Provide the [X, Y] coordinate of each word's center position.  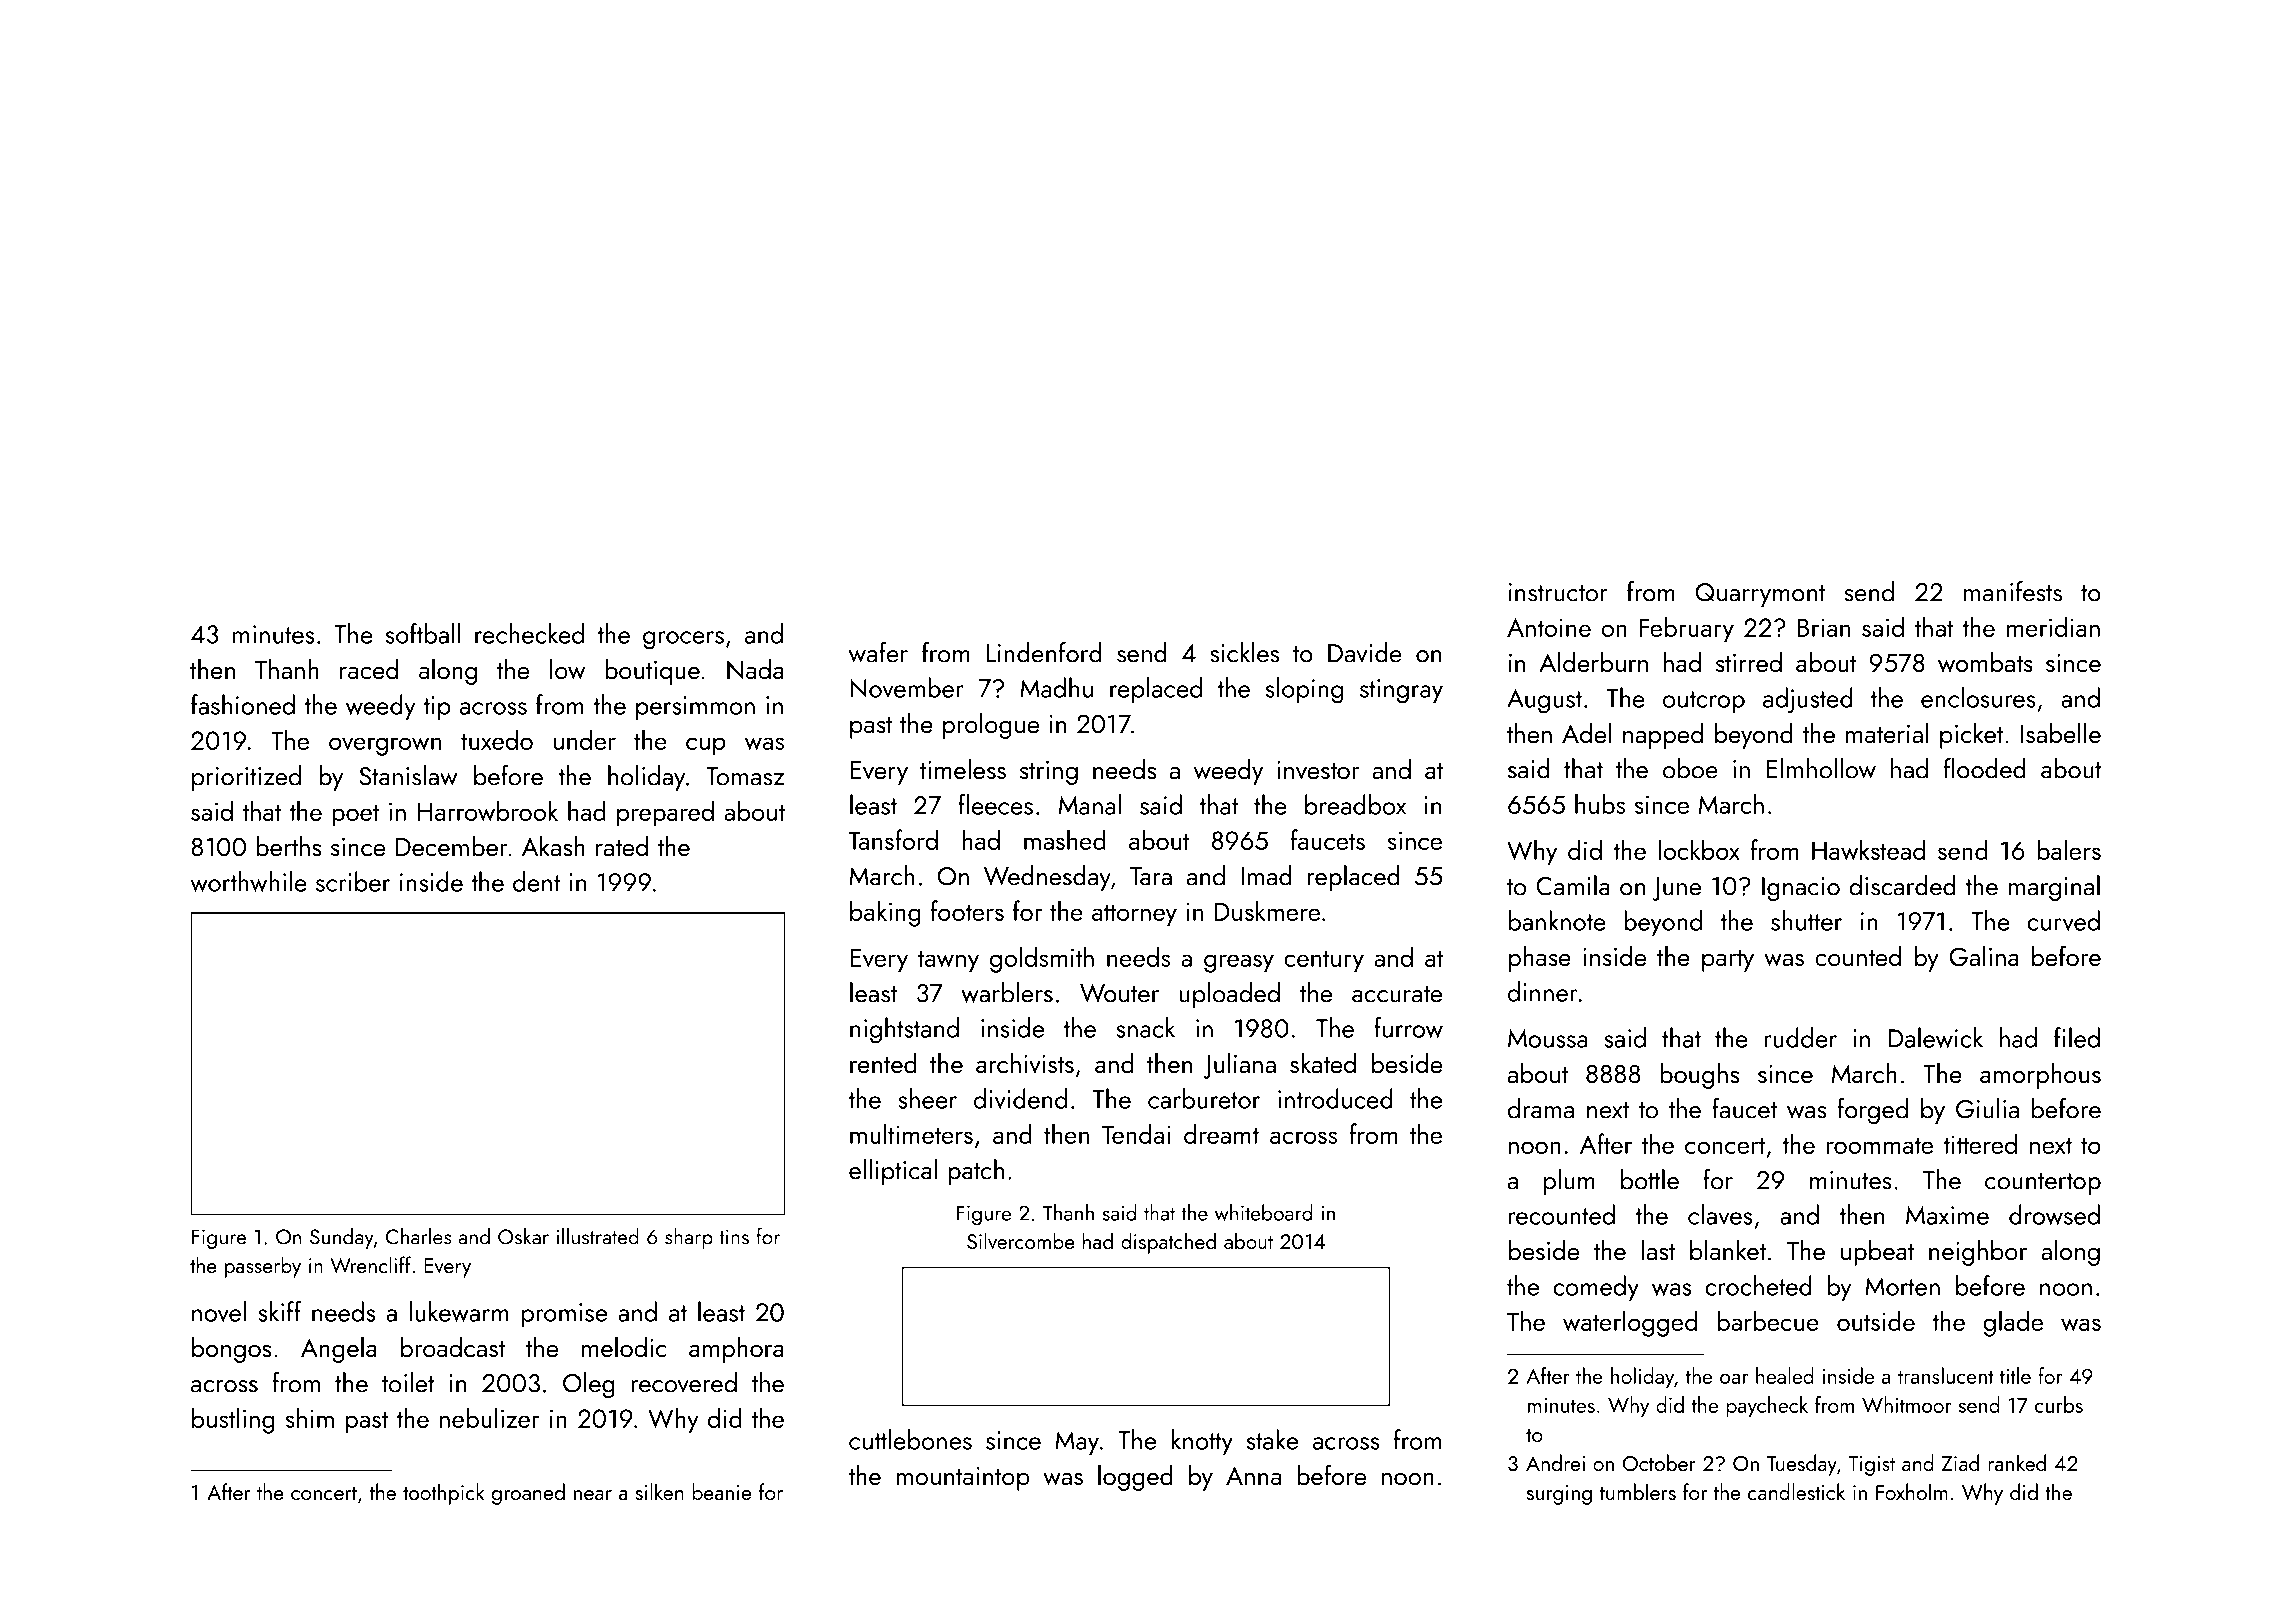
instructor [1558, 592]
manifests [2013, 591]
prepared [665, 813]
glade [2013, 1323]
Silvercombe [1021, 1240]
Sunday [342, 1238]
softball [423, 633]
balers [2069, 849]
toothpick [443, 1494]
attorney [1134, 915]
